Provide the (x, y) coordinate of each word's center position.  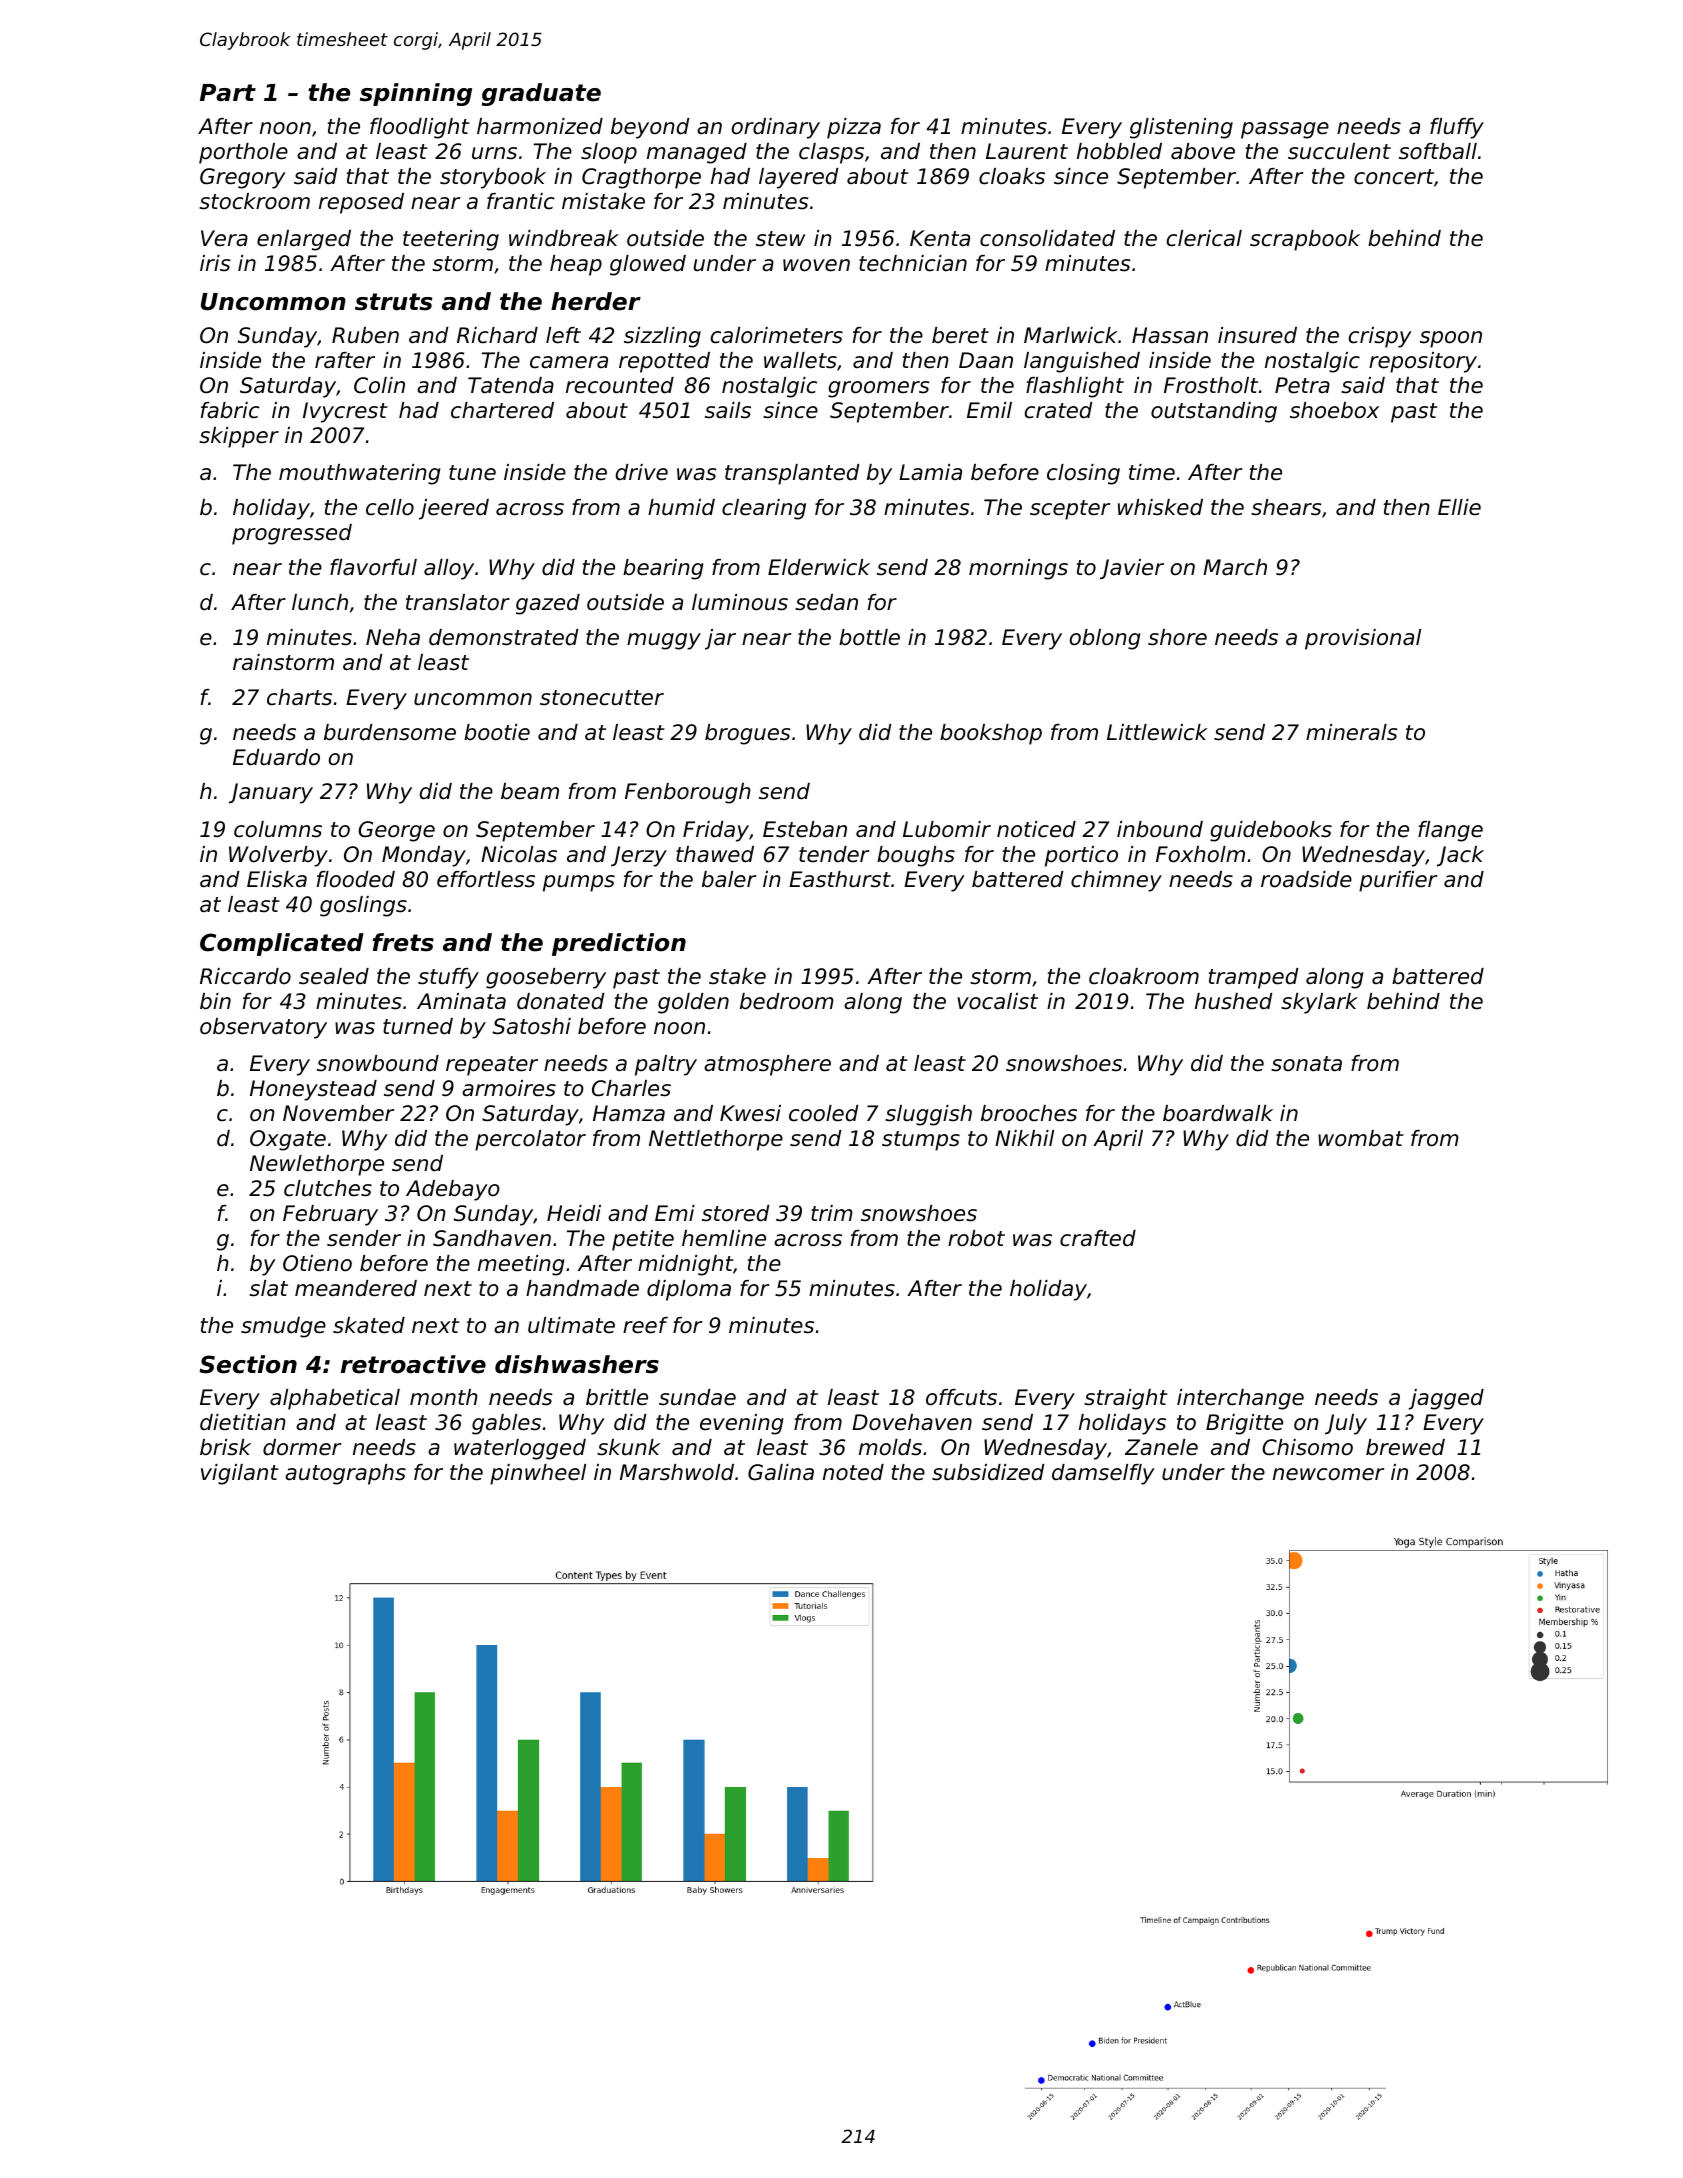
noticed (1036, 829)
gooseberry (546, 978)
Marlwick (1070, 335)
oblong (1105, 639)
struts (393, 302)
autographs (345, 1474)
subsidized (988, 1472)
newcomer (1328, 1474)
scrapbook (1305, 240)
